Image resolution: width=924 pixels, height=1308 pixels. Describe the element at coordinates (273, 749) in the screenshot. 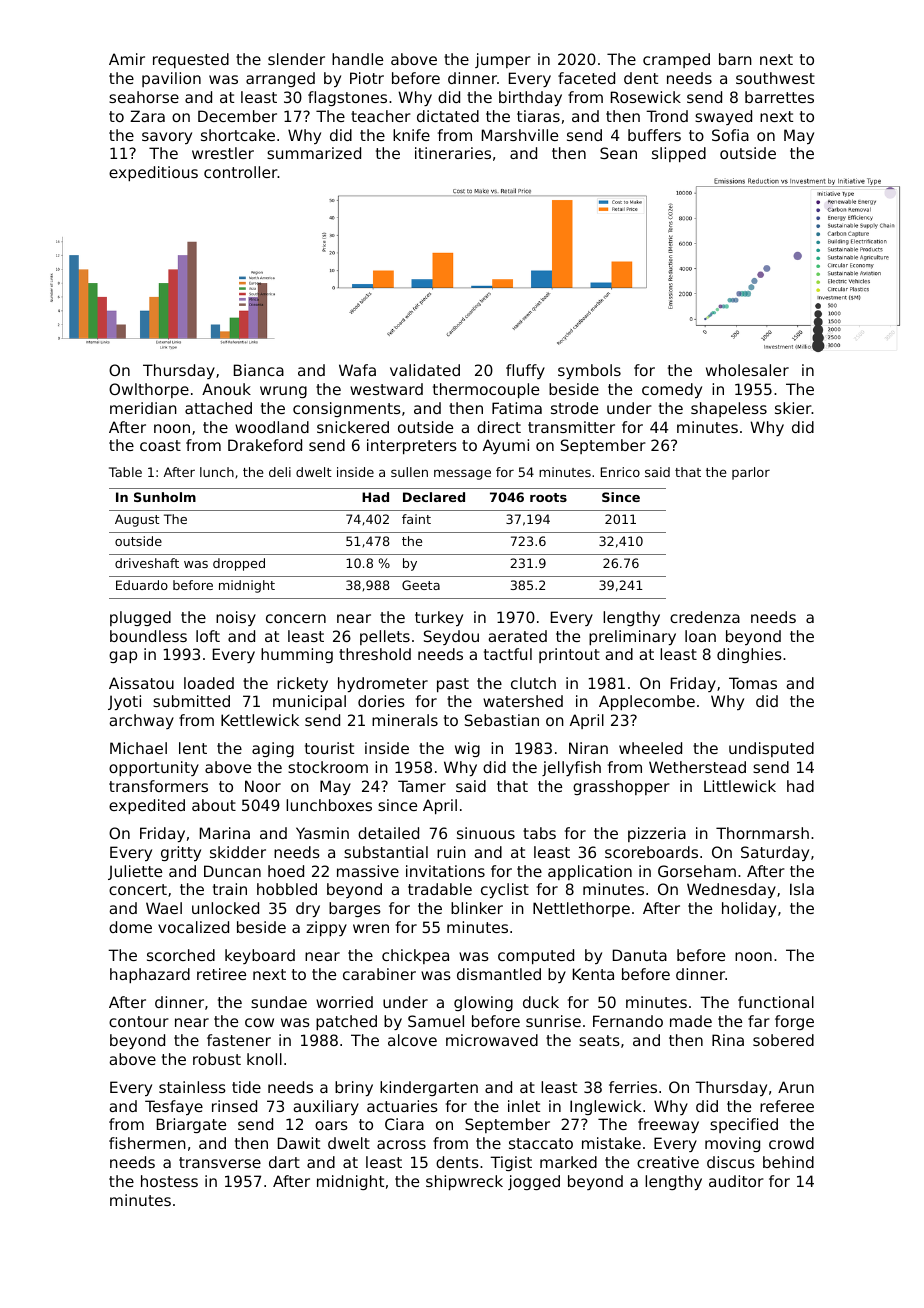

I see `aging` at that location.
